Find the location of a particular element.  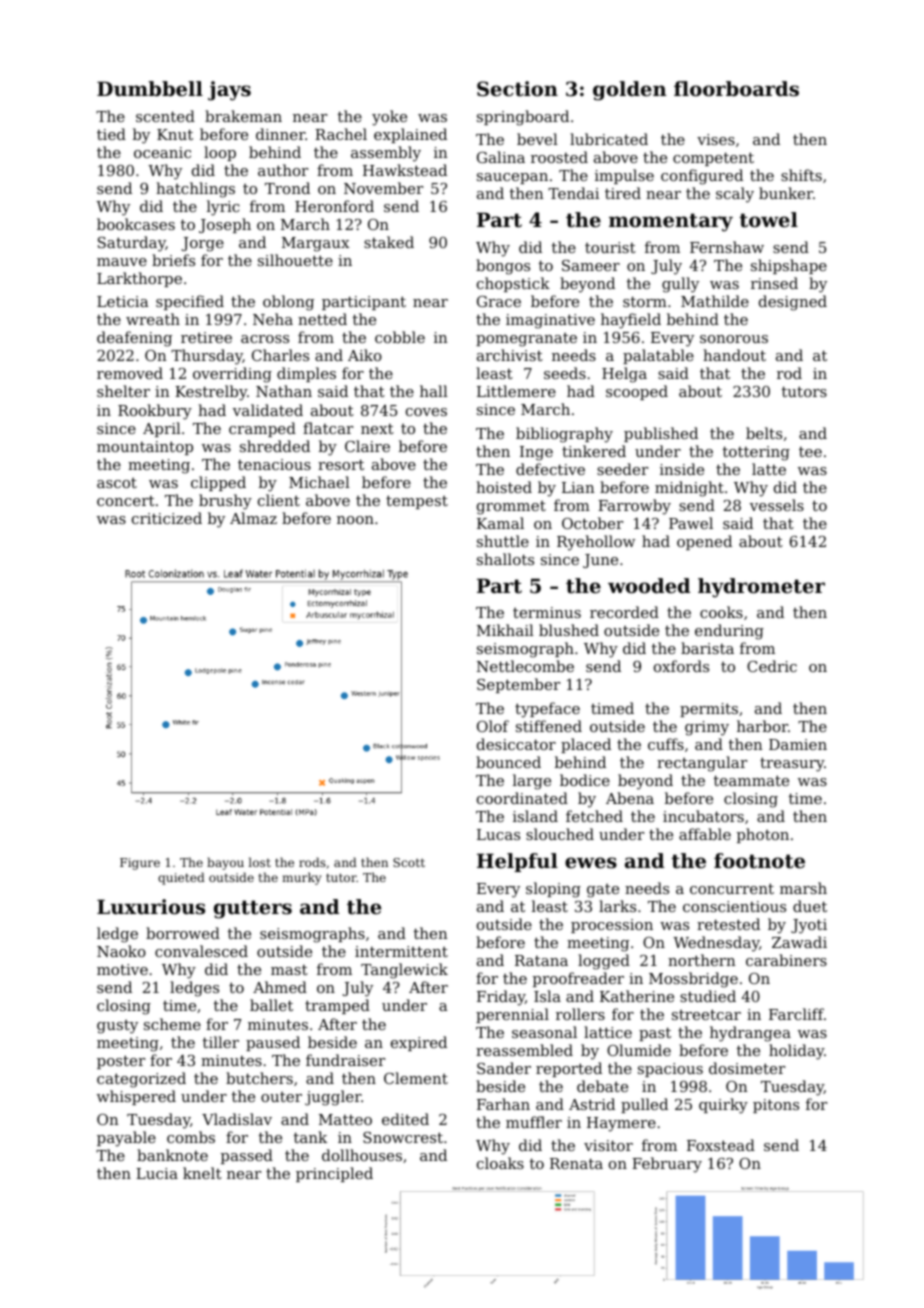

belts is located at coordinates (764, 433).
